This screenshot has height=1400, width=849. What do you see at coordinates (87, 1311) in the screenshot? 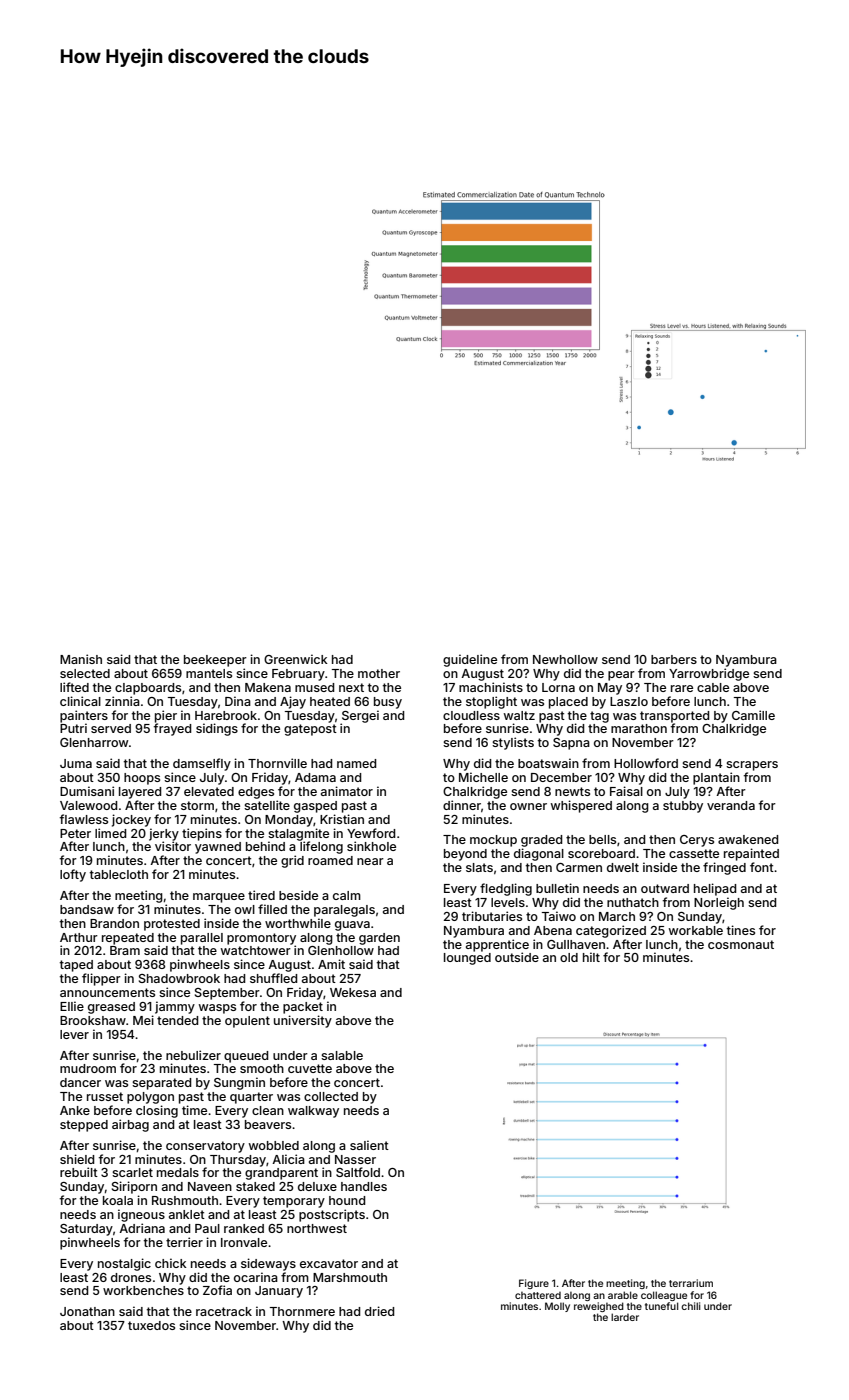
I see `Jonathan` at bounding box center [87, 1311].
